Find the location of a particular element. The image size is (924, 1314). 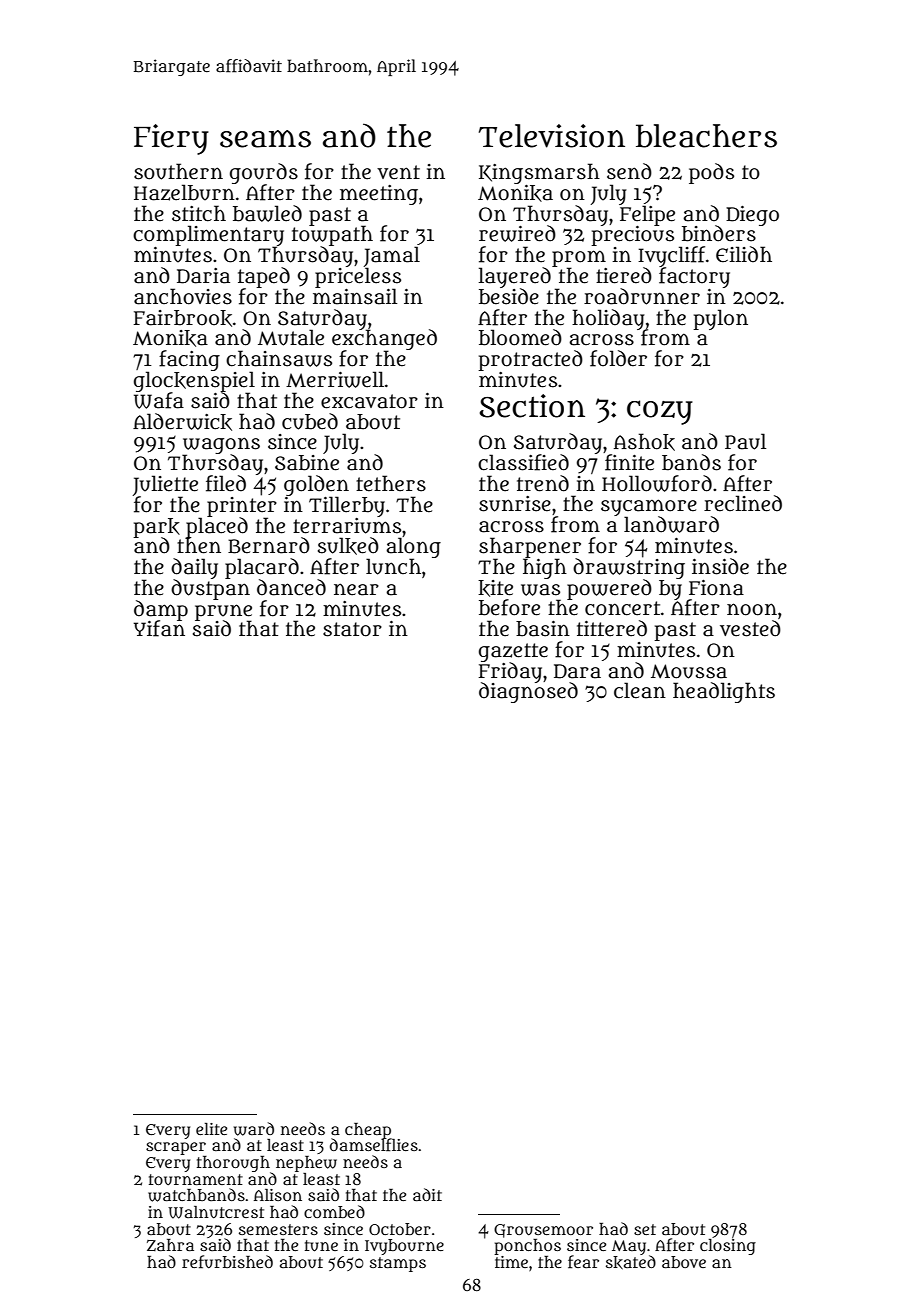

southern is located at coordinates (178, 171).
